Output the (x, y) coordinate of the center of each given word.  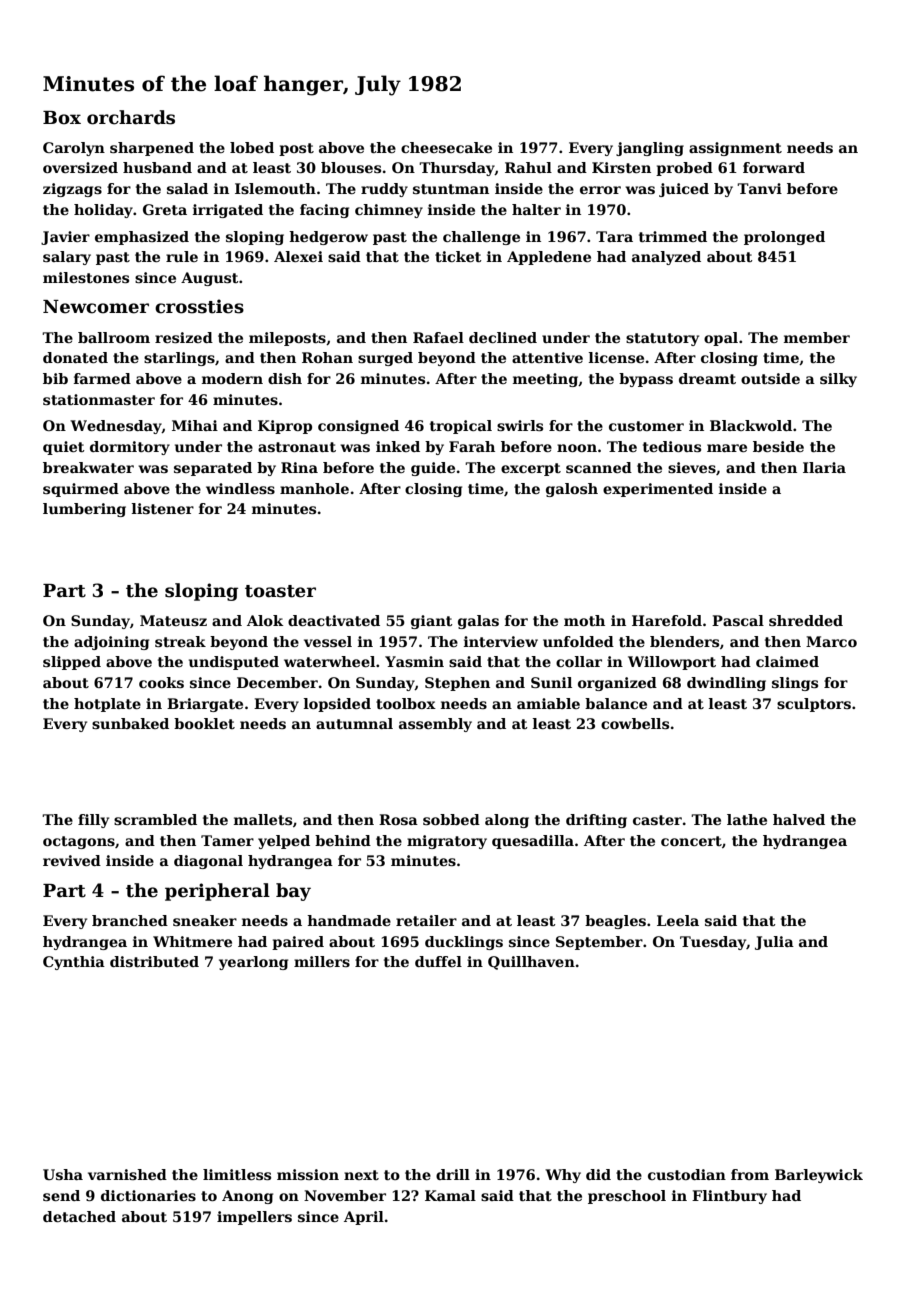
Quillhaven (531, 963)
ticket (458, 256)
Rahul (528, 167)
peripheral (217, 892)
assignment (735, 149)
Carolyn (74, 149)
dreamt (707, 378)
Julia (774, 943)
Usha (63, 1174)
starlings (179, 359)
